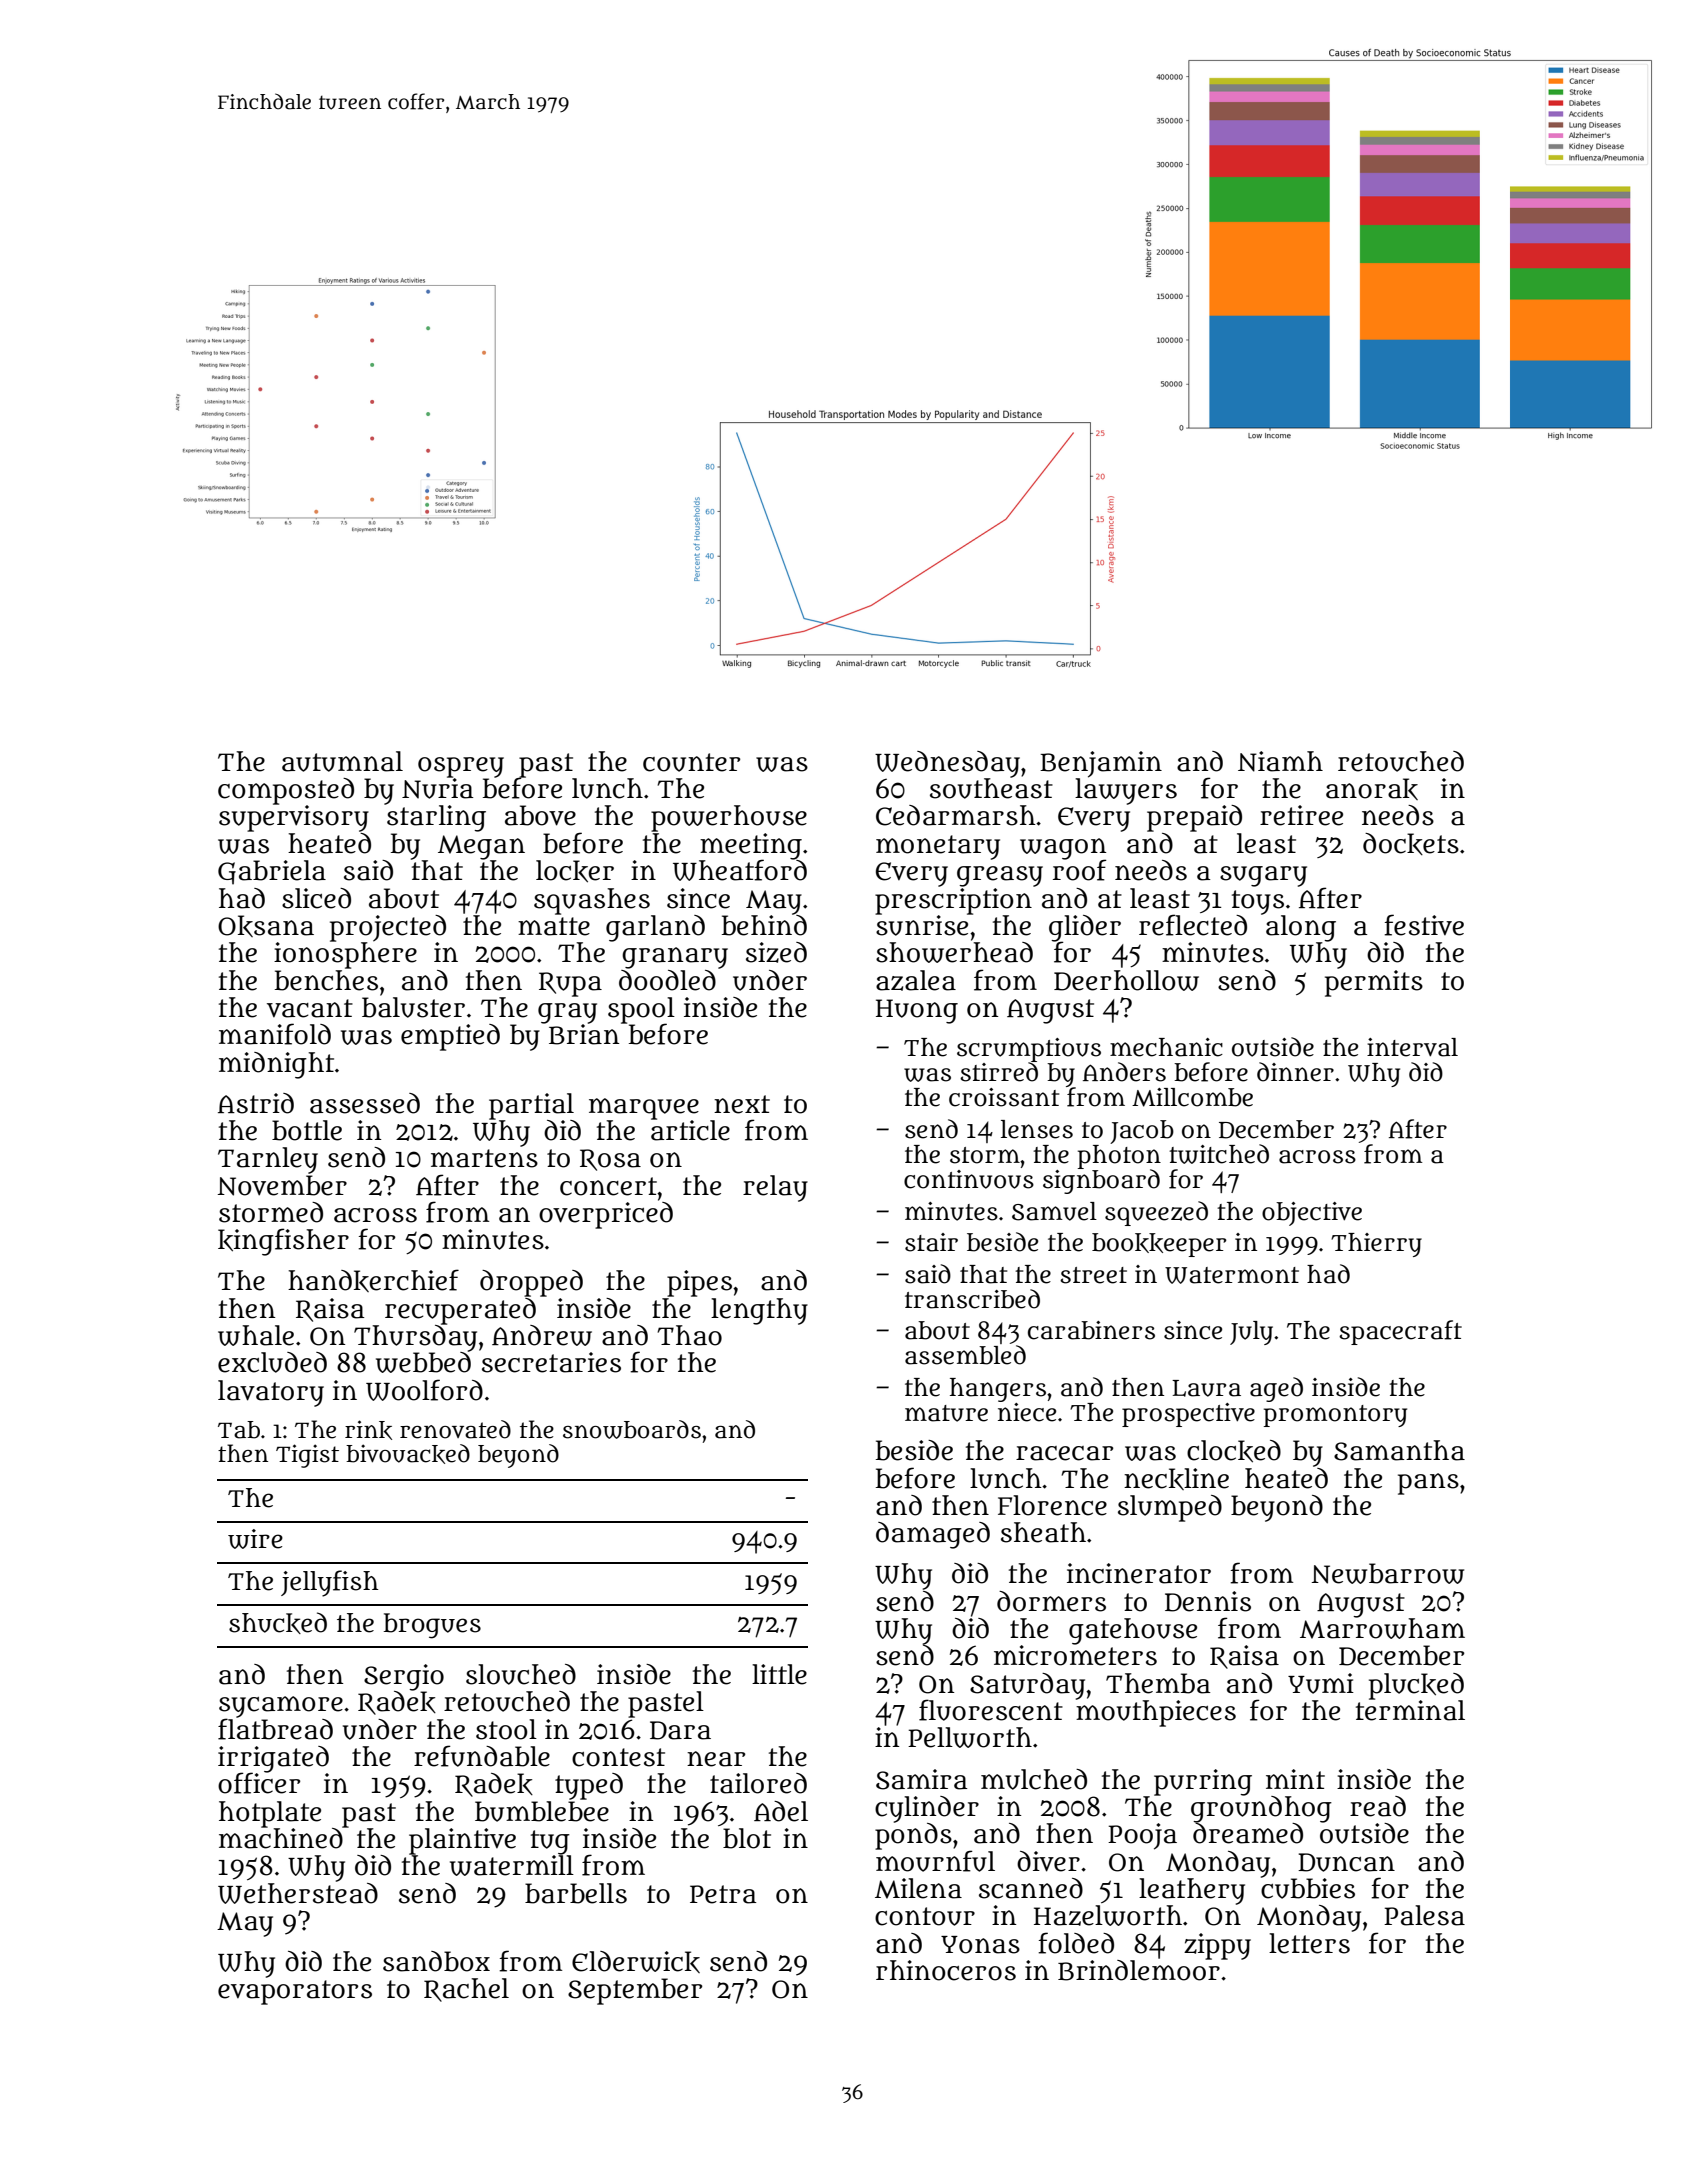 The image size is (1683, 2178). I want to click on brogues, so click(432, 1626).
